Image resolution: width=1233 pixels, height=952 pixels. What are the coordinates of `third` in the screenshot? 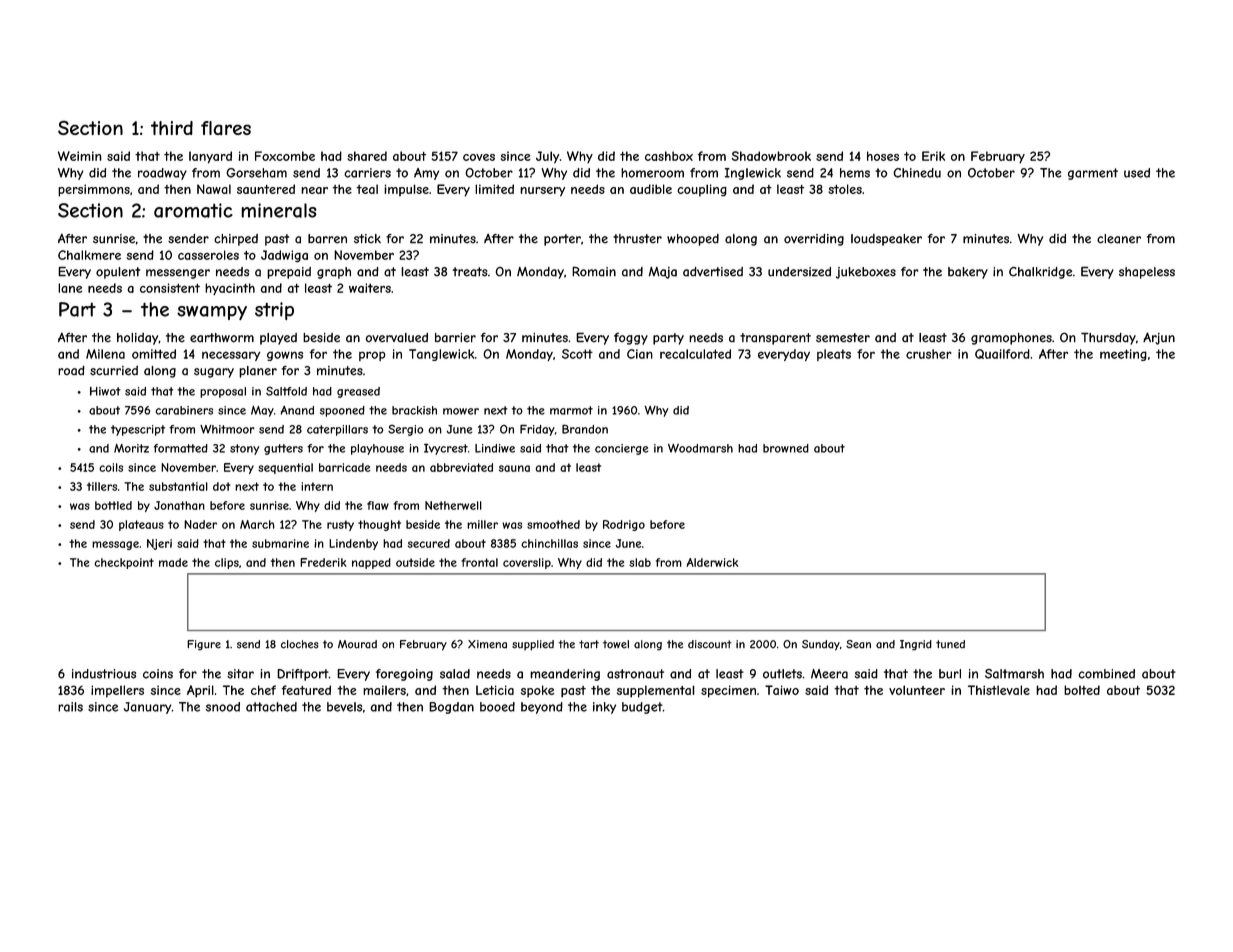 It's located at (172, 128).
